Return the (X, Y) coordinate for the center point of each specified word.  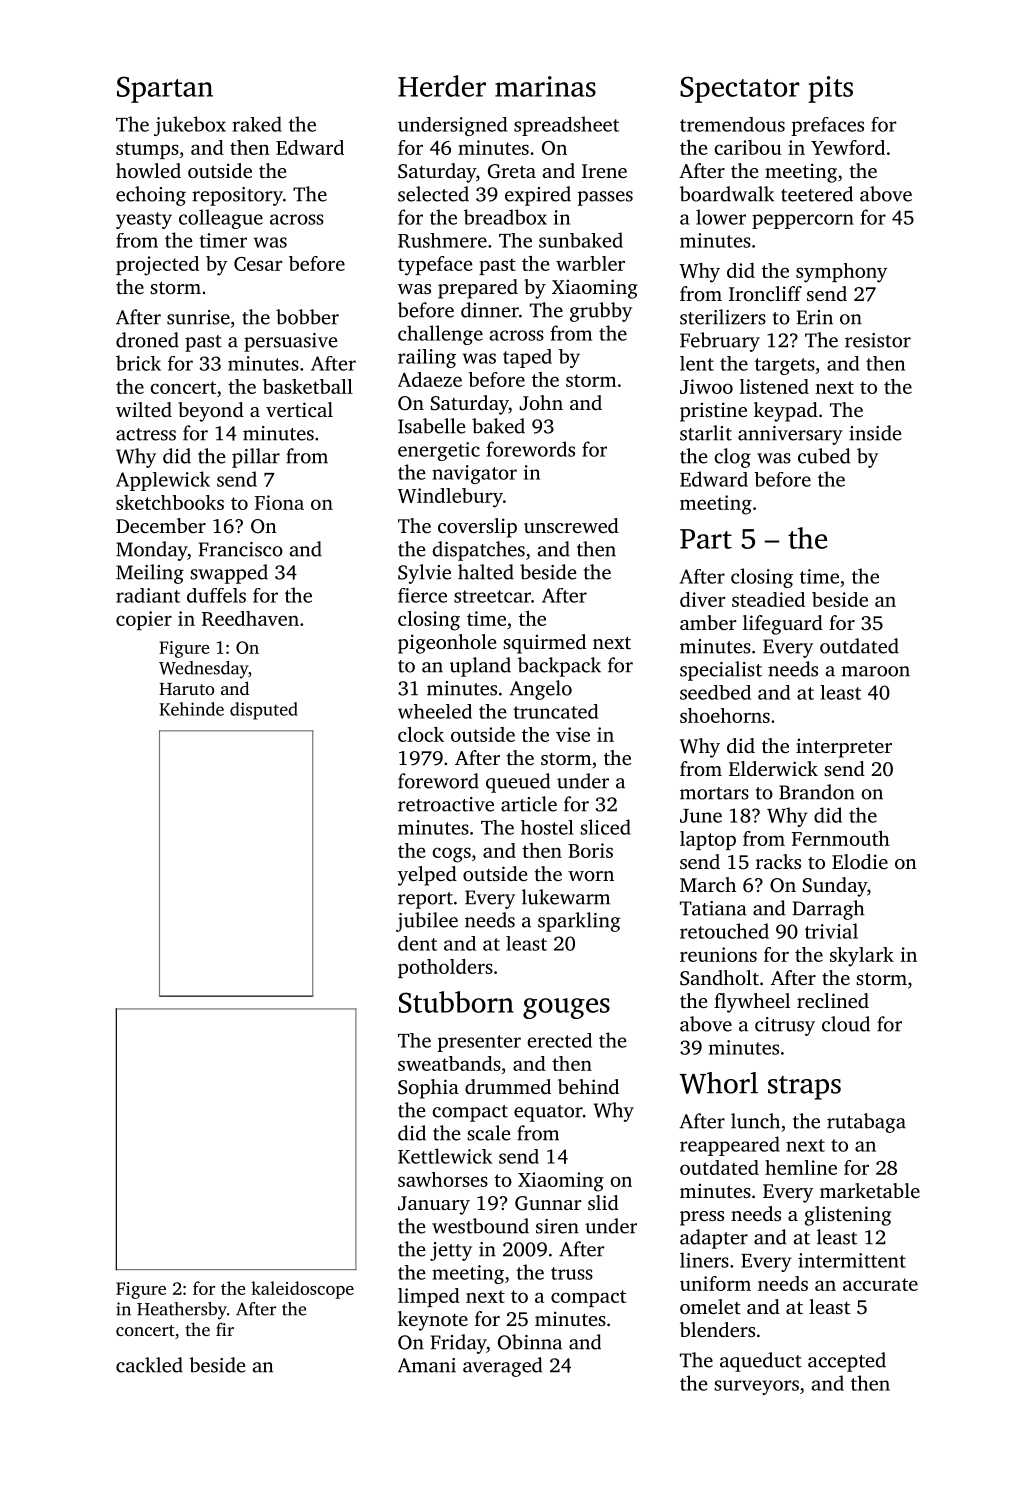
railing (427, 358)
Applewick (163, 481)
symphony (841, 273)
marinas (545, 86)
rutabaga (866, 1123)
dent (417, 943)
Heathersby (182, 1311)
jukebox (190, 126)
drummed (508, 1086)
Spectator (740, 89)
